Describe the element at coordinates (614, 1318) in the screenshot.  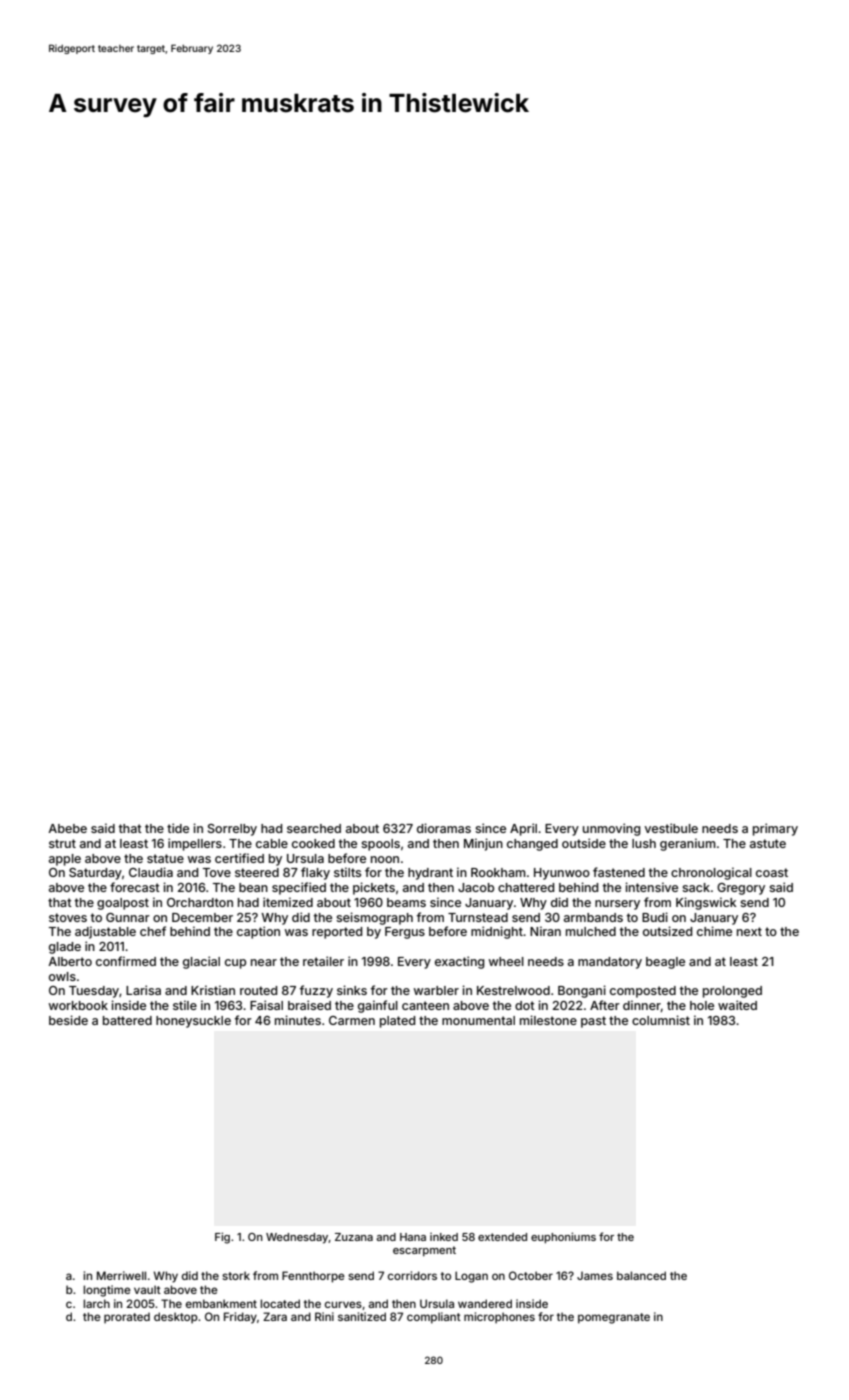
I see `pomegranate` at that location.
